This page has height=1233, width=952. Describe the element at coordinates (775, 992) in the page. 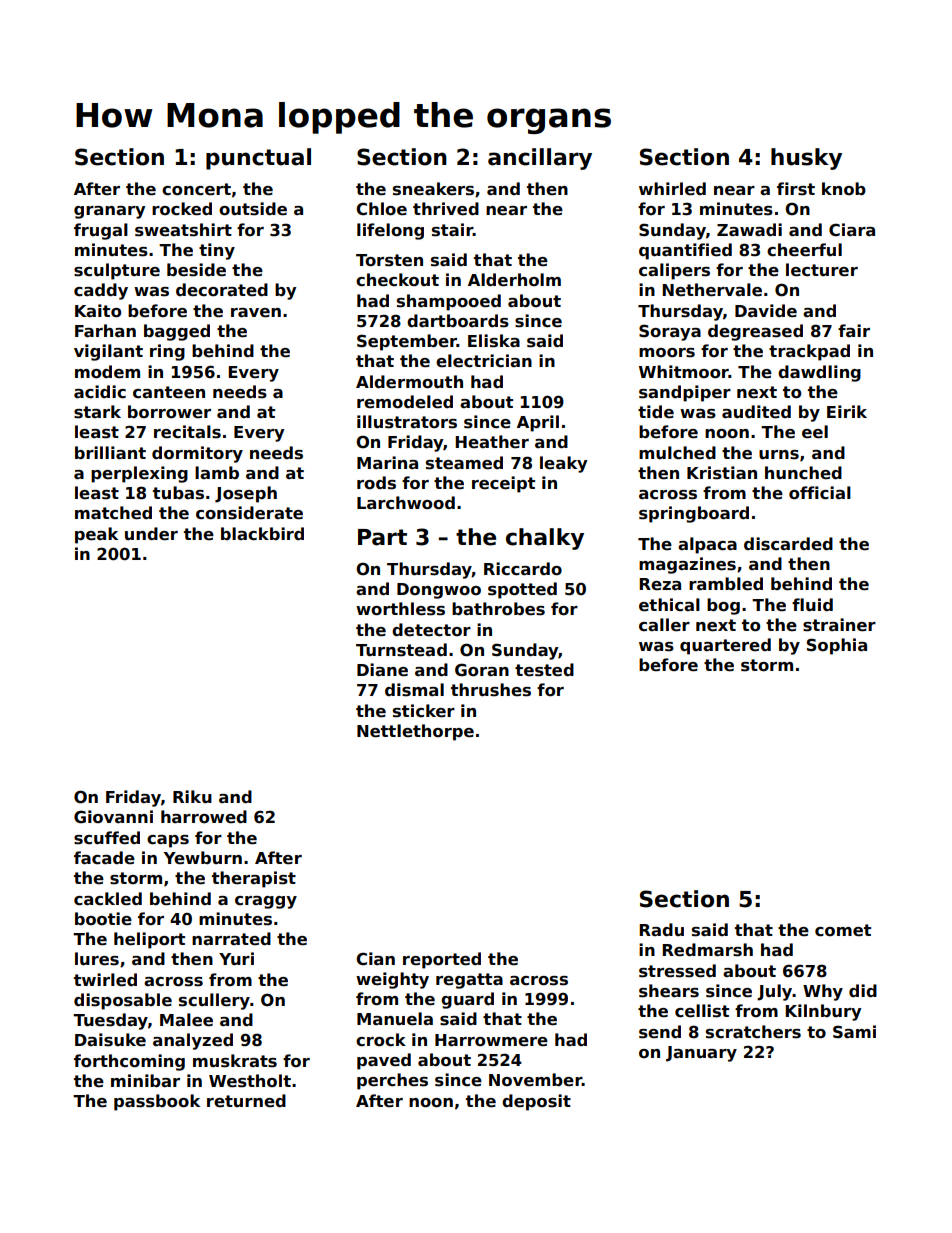

I see `July` at that location.
